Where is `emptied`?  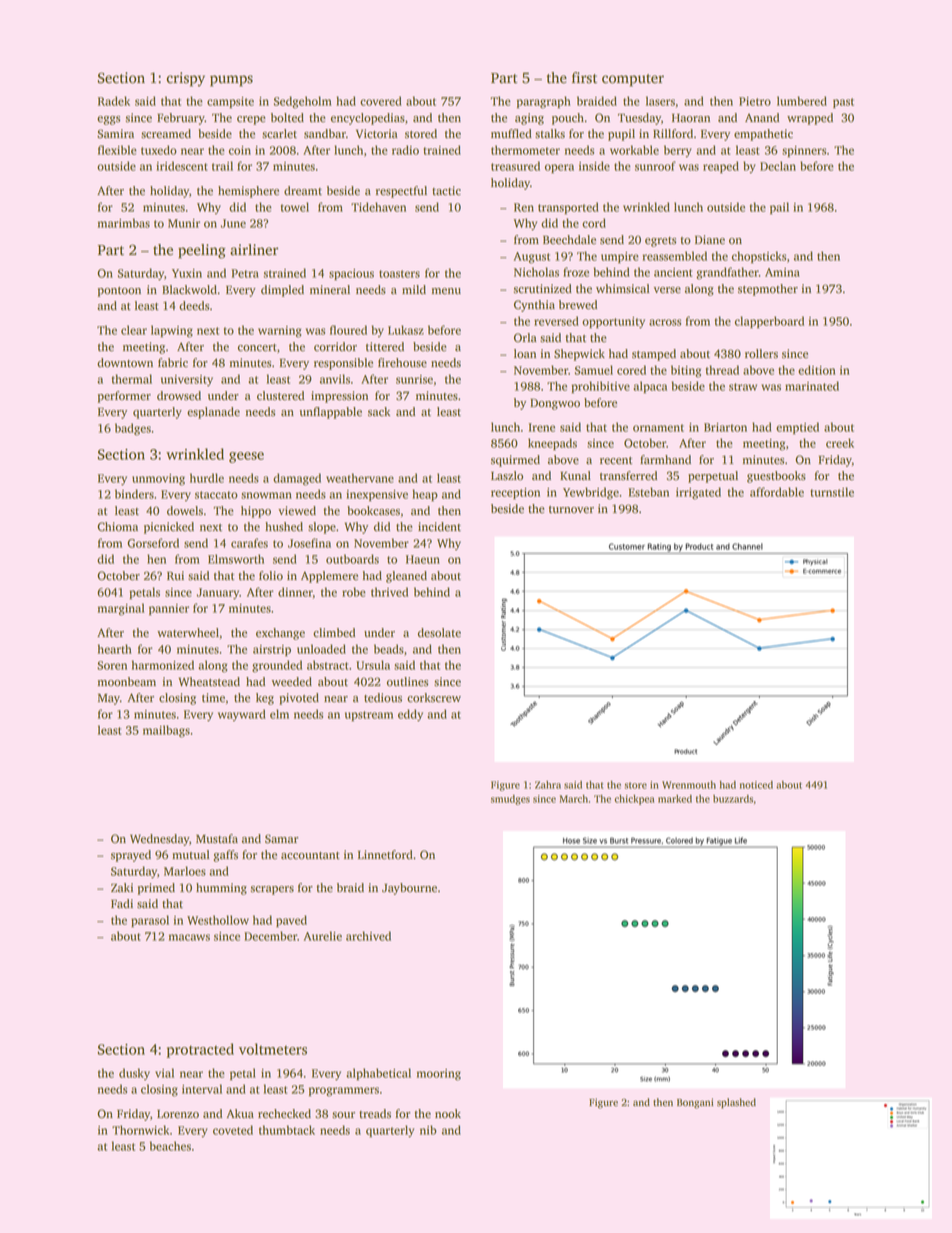
emptied is located at coordinates (797, 428).
